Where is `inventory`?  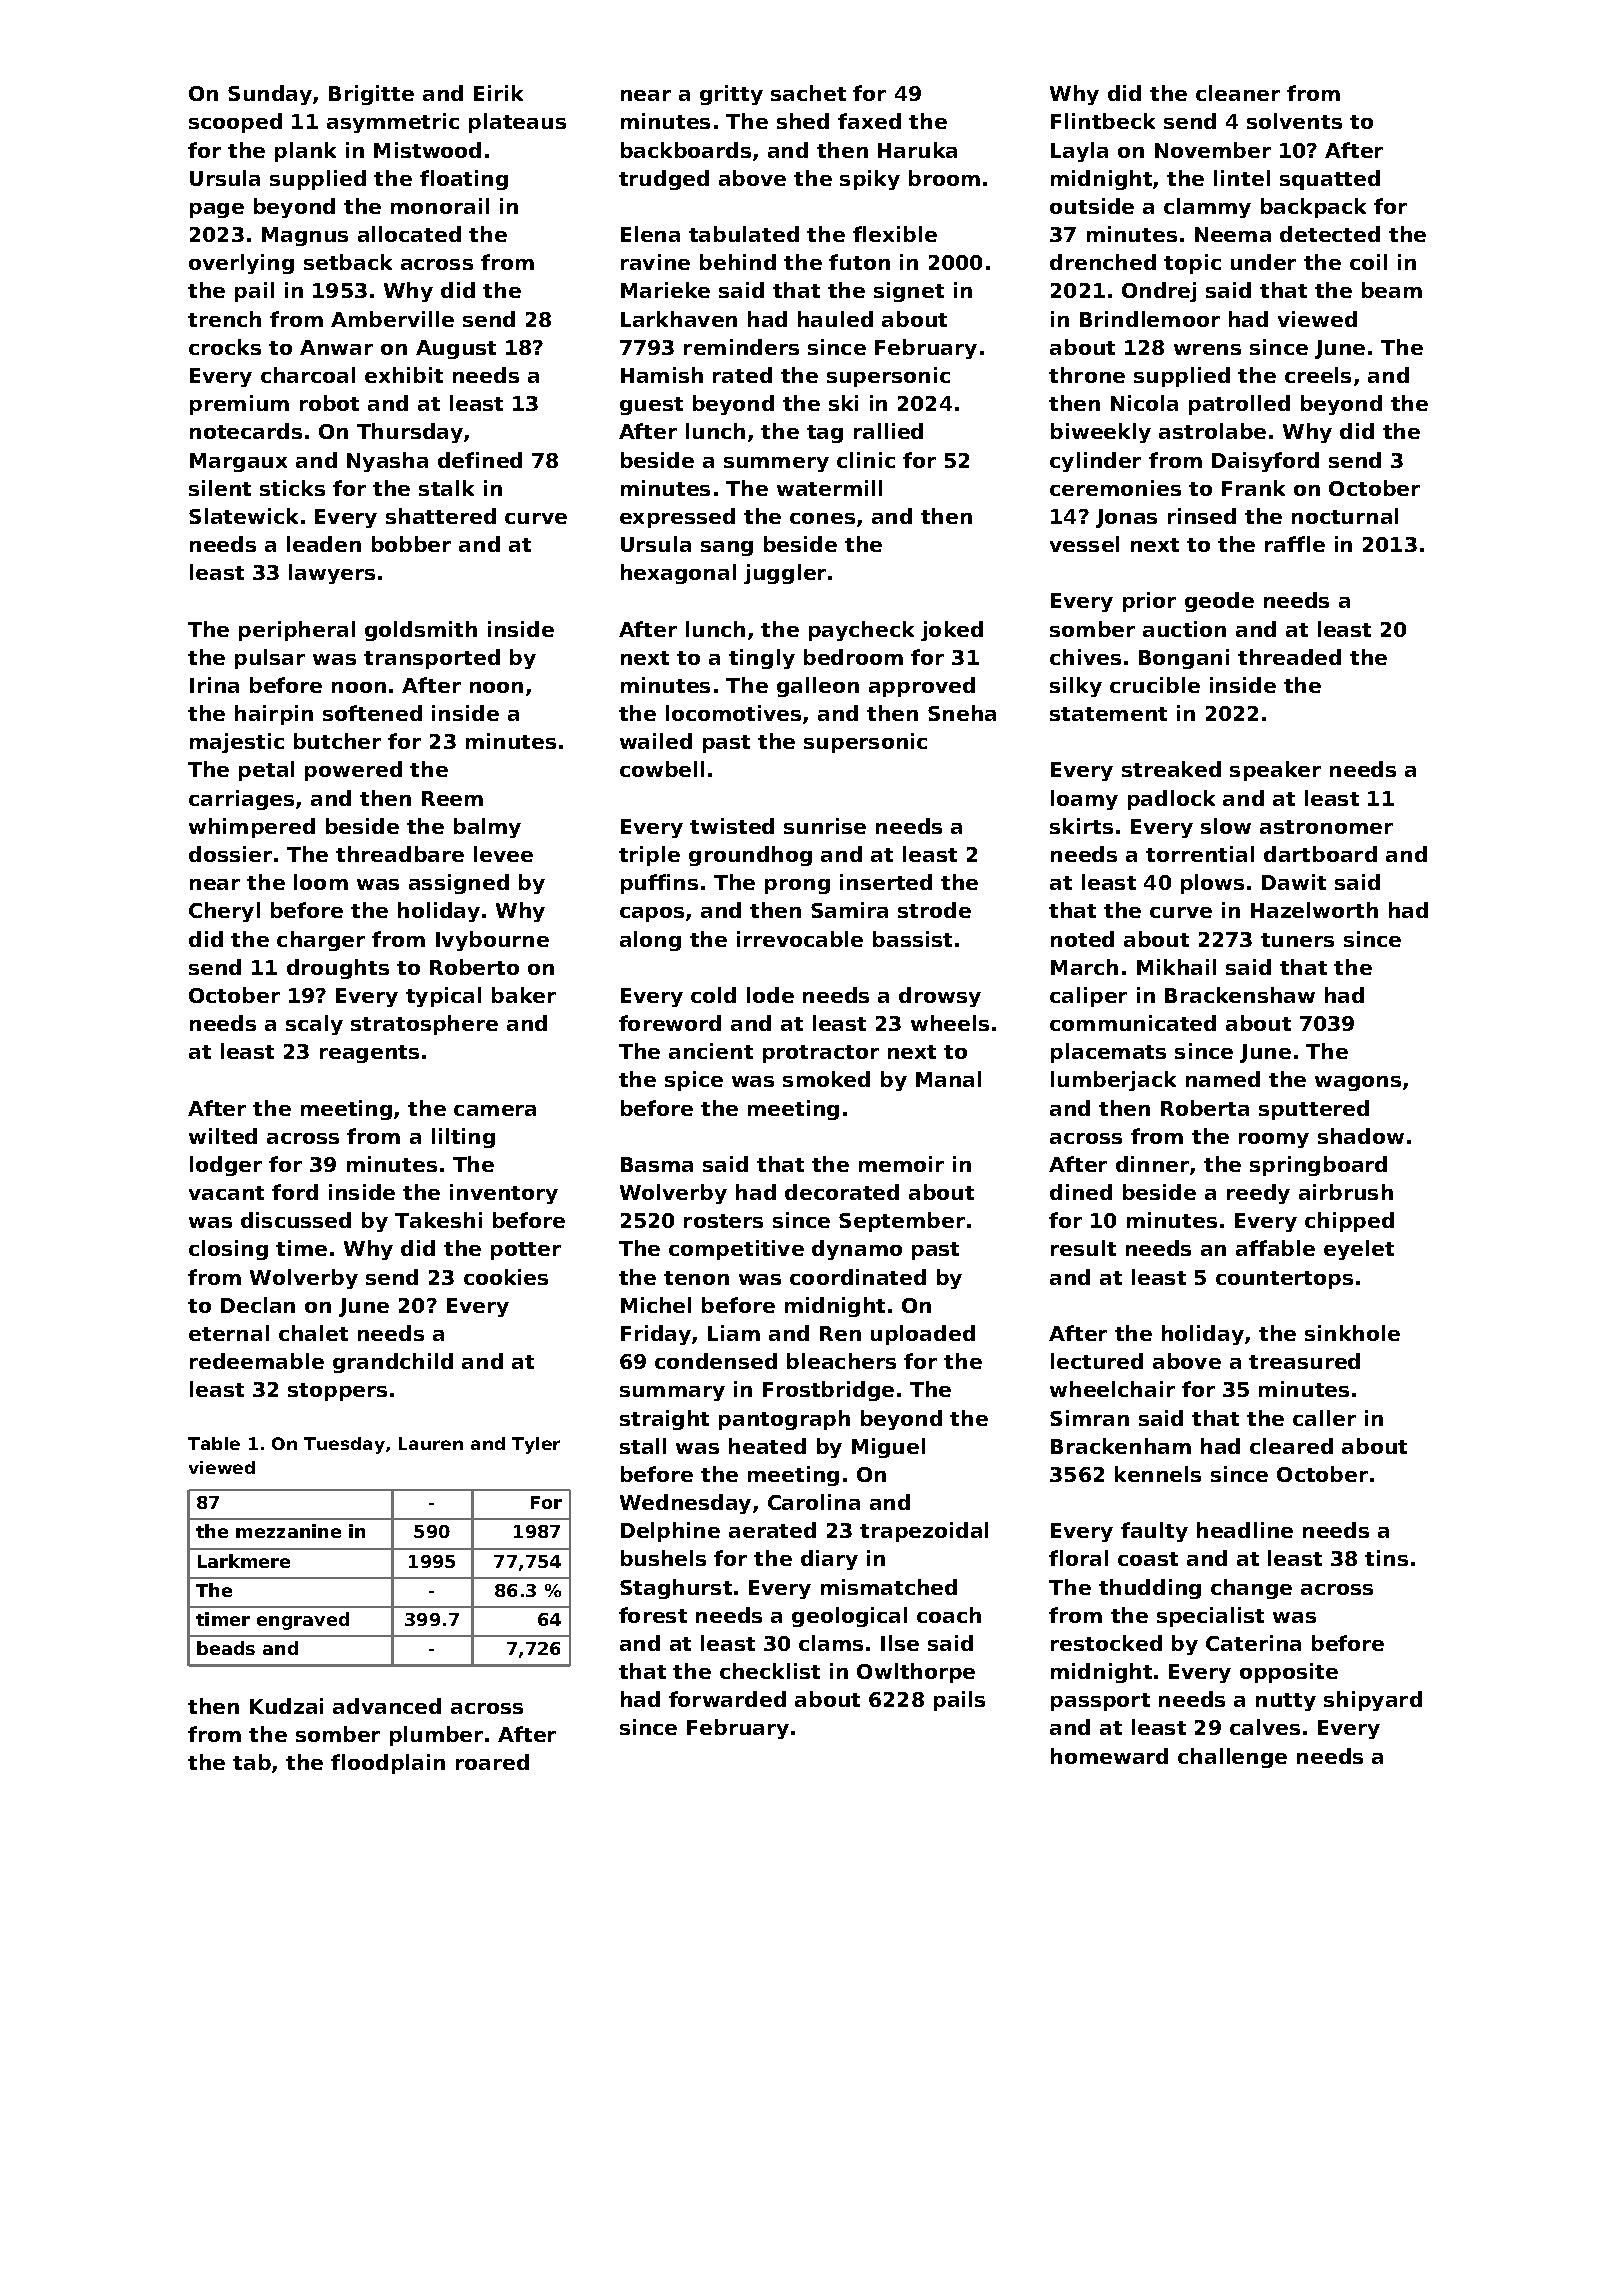 inventory is located at coordinates (504, 1194).
